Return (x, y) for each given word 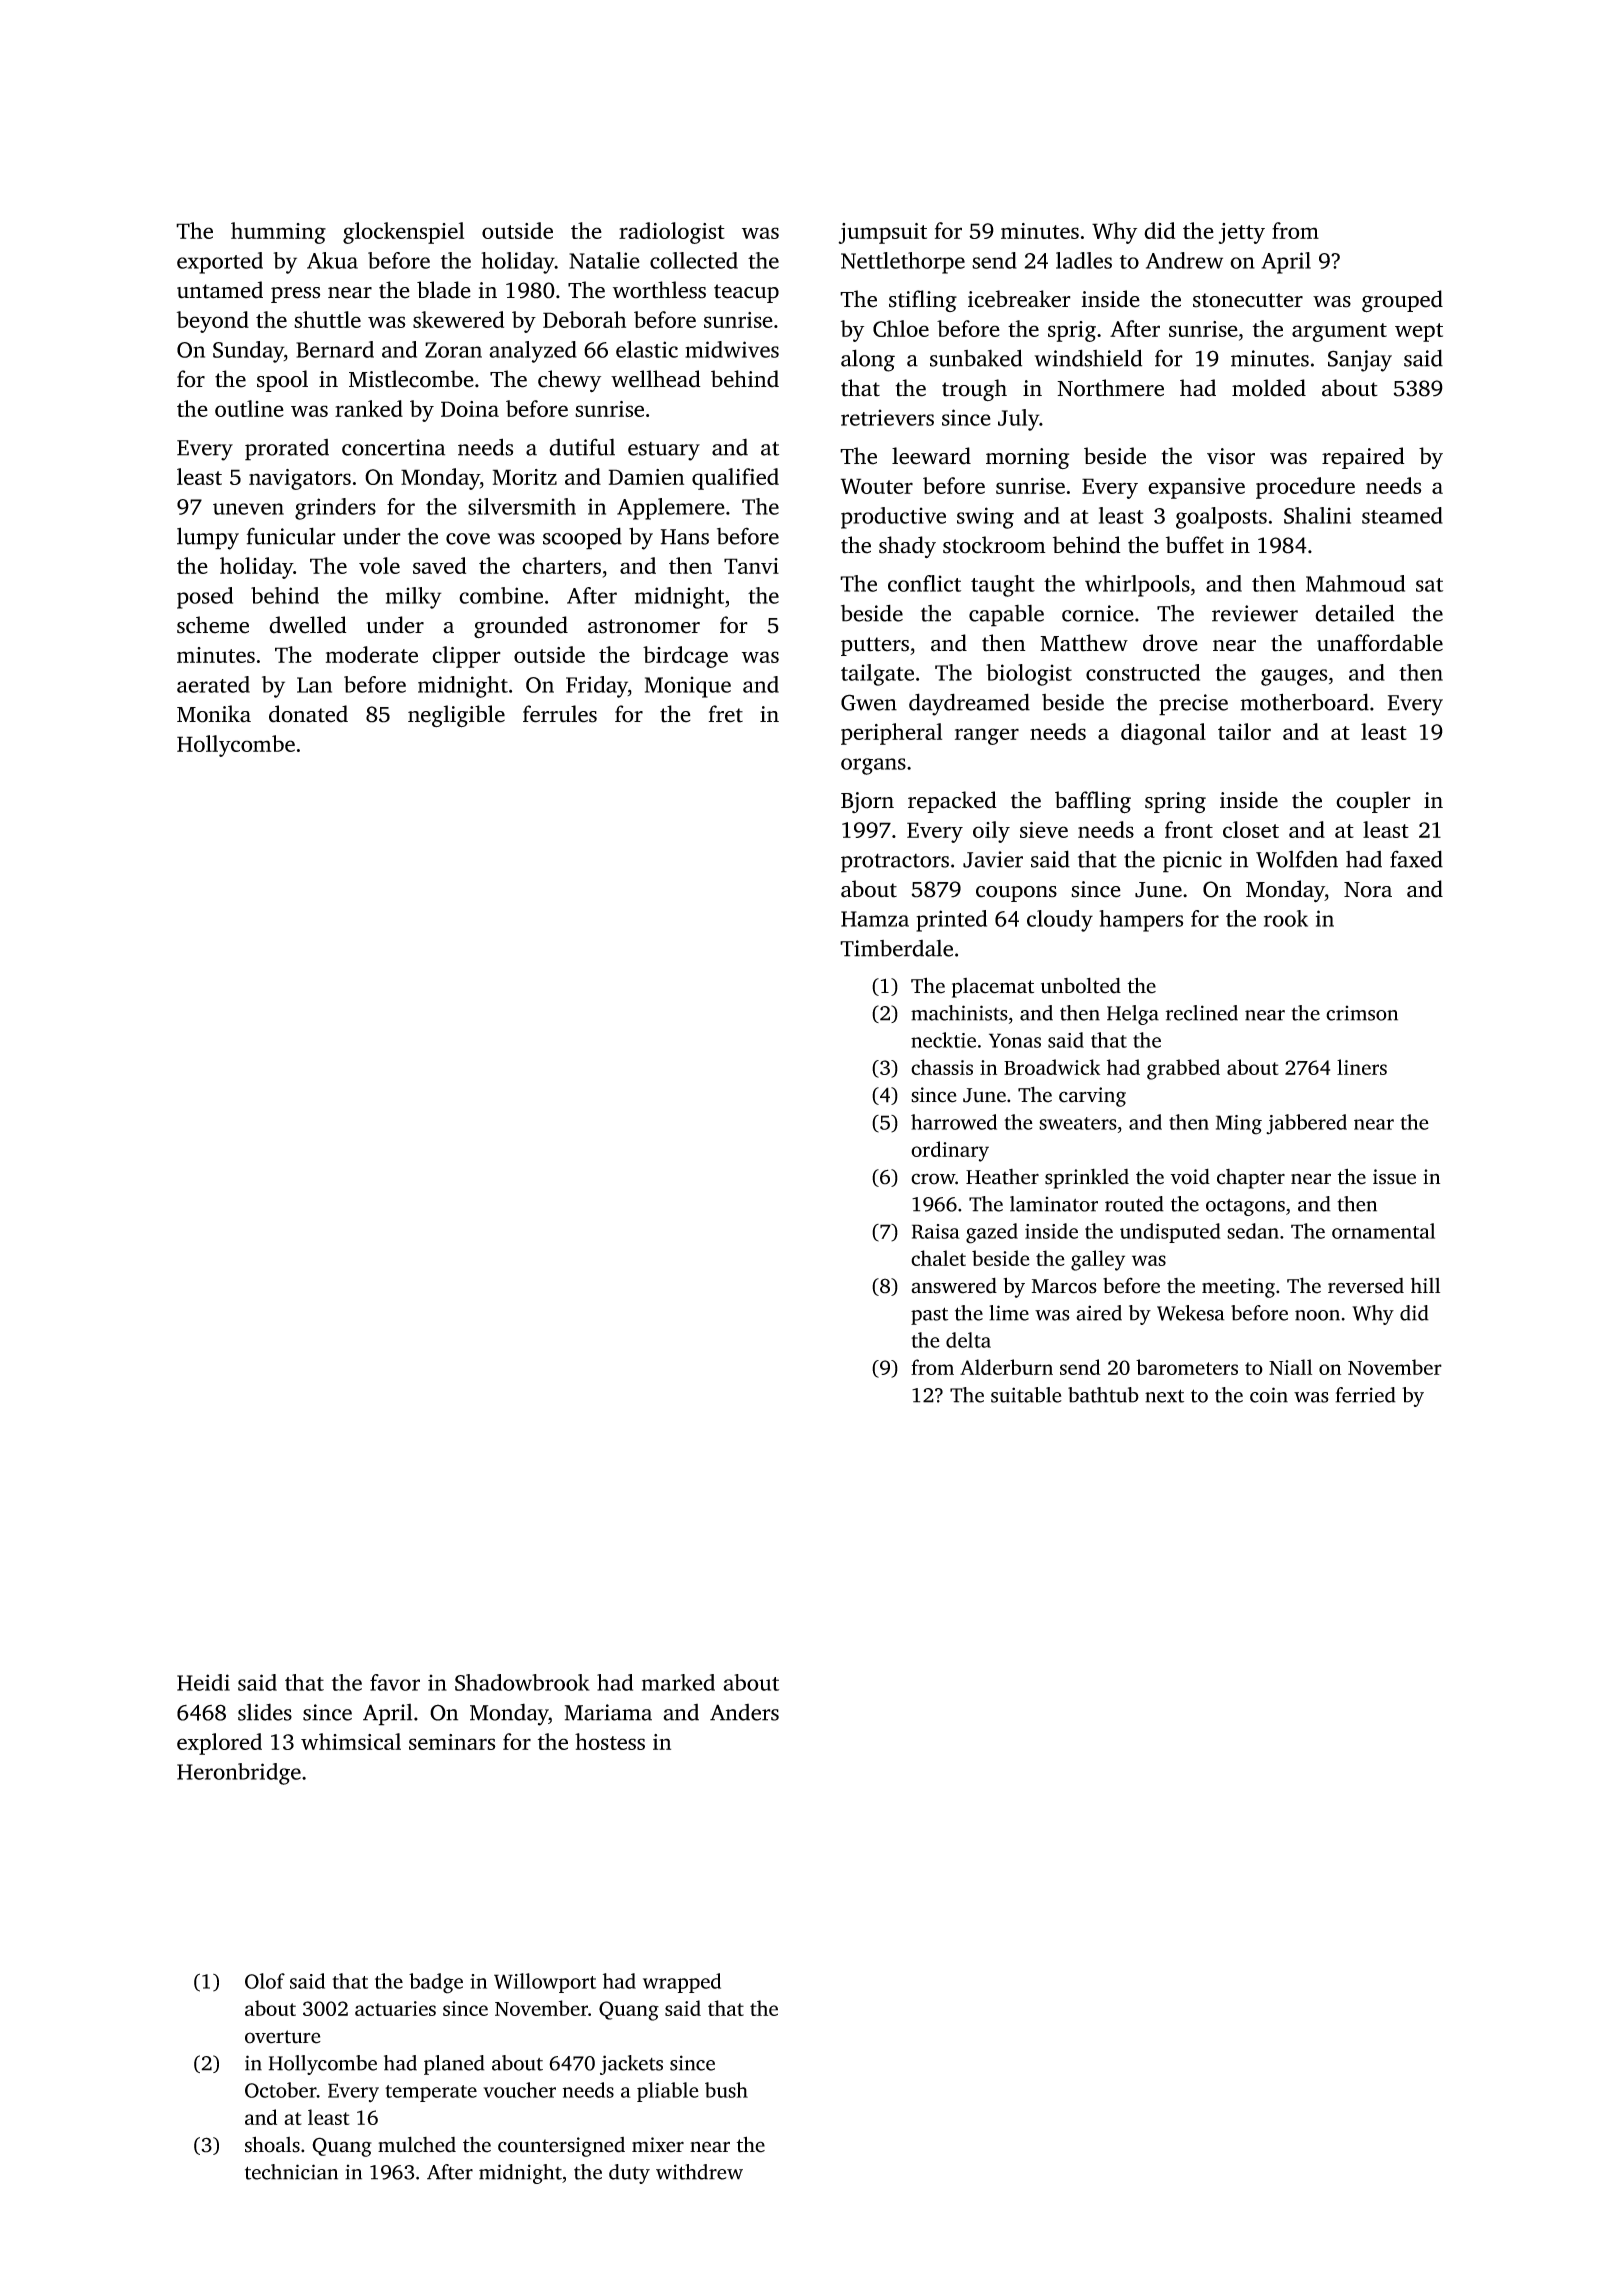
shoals (272, 2144)
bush (726, 2090)
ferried (1365, 1395)
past (929, 1316)
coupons (1016, 894)
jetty (1241, 233)
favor (395, 1682)
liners (1362, 1067)
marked (678, 1682)
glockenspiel (403, 233)
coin (1269, 1395)
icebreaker (1019, 299)
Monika (214, 714)
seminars (452, 1742)
